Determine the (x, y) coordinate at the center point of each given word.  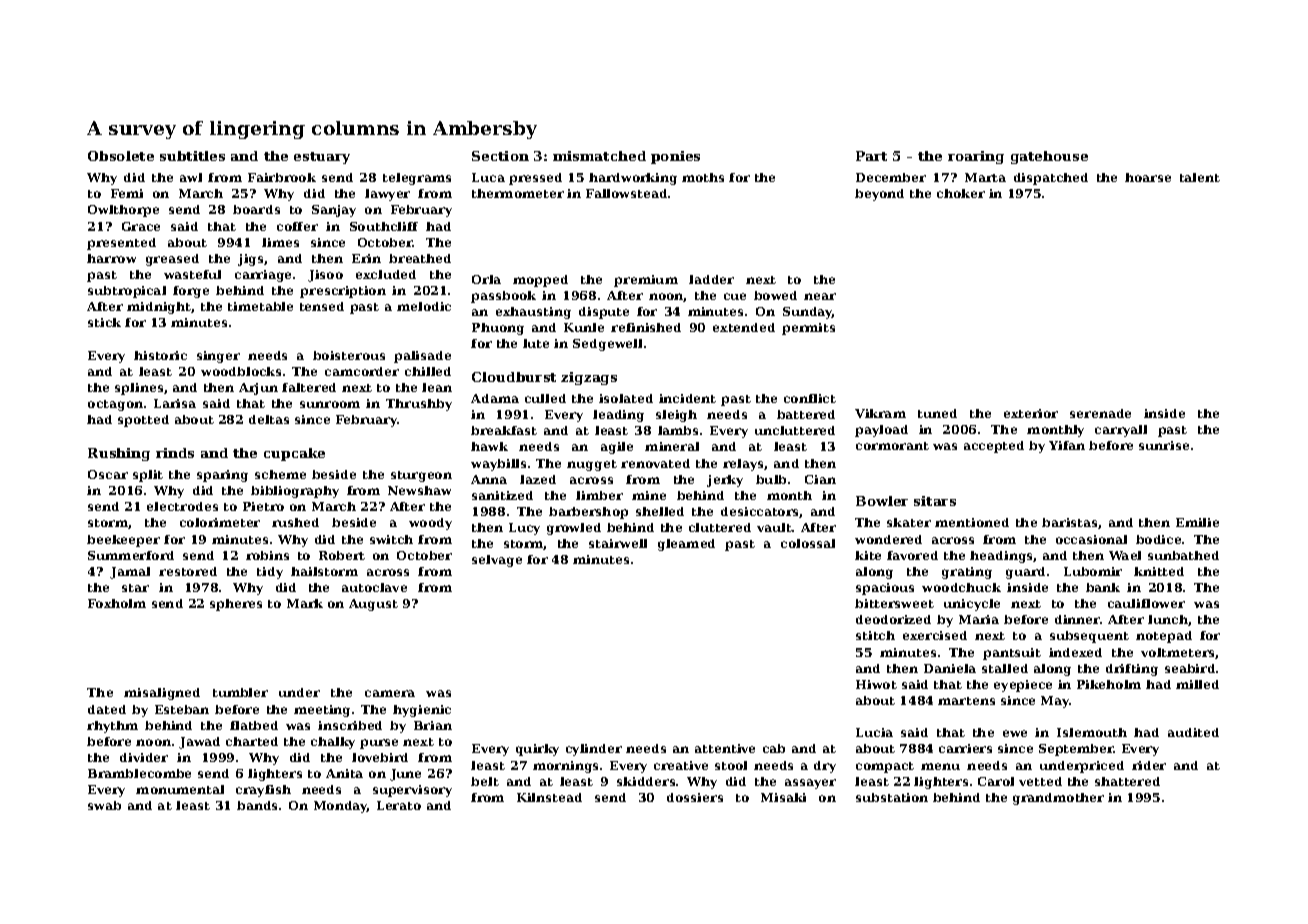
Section (500, 156)
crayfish (263, 791)
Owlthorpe (123, 211)
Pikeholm (1109, 684)
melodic (424, 306)
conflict (810, 398)
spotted (143, 421)
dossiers (695, 797)
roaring (976, 157)
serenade (1100, 413)
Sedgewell (607, 345)
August (373, 605)
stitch (875, 635)
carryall (1121, 431)
